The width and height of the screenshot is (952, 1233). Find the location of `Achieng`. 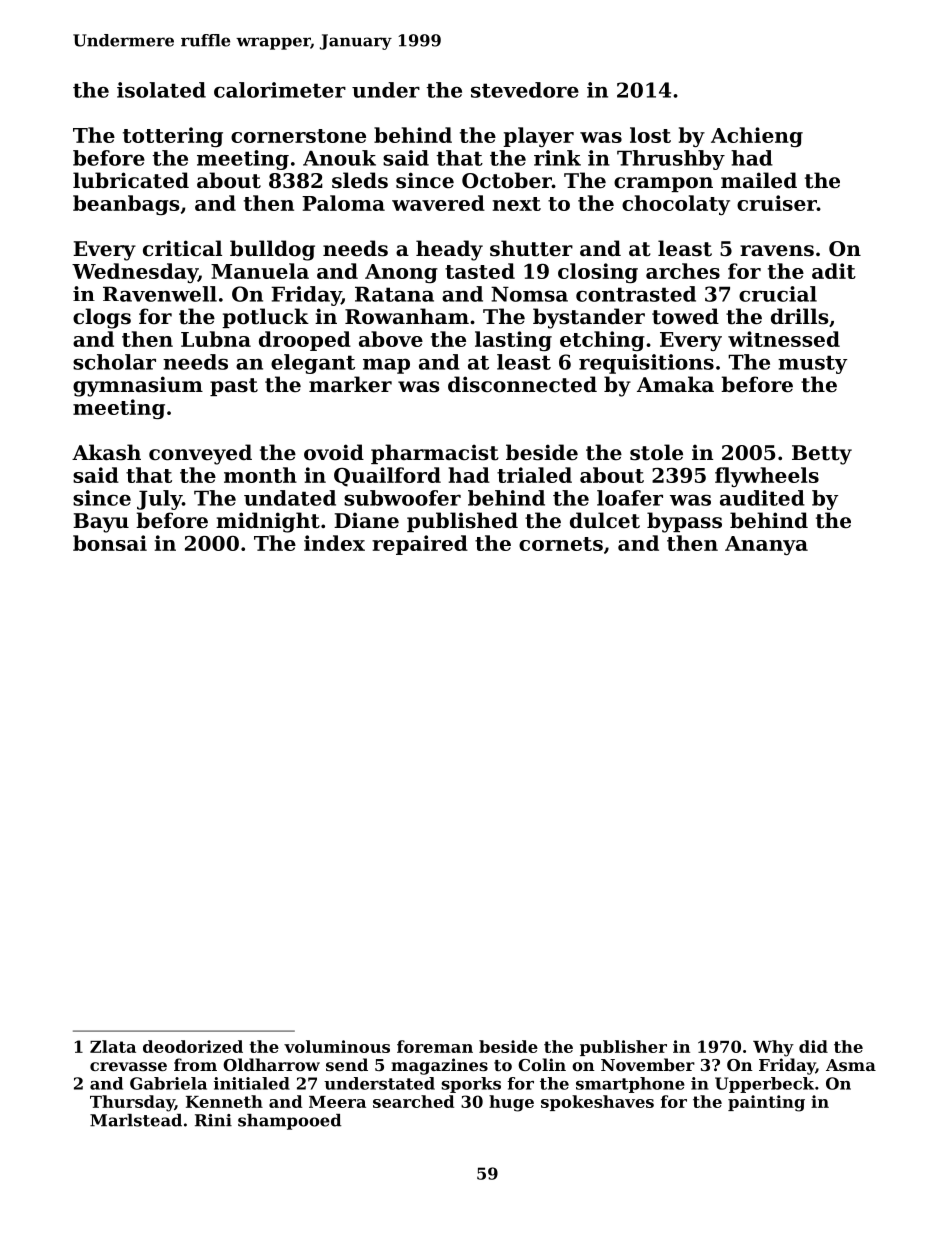

Achieng is located at coordinates (757, 137).
